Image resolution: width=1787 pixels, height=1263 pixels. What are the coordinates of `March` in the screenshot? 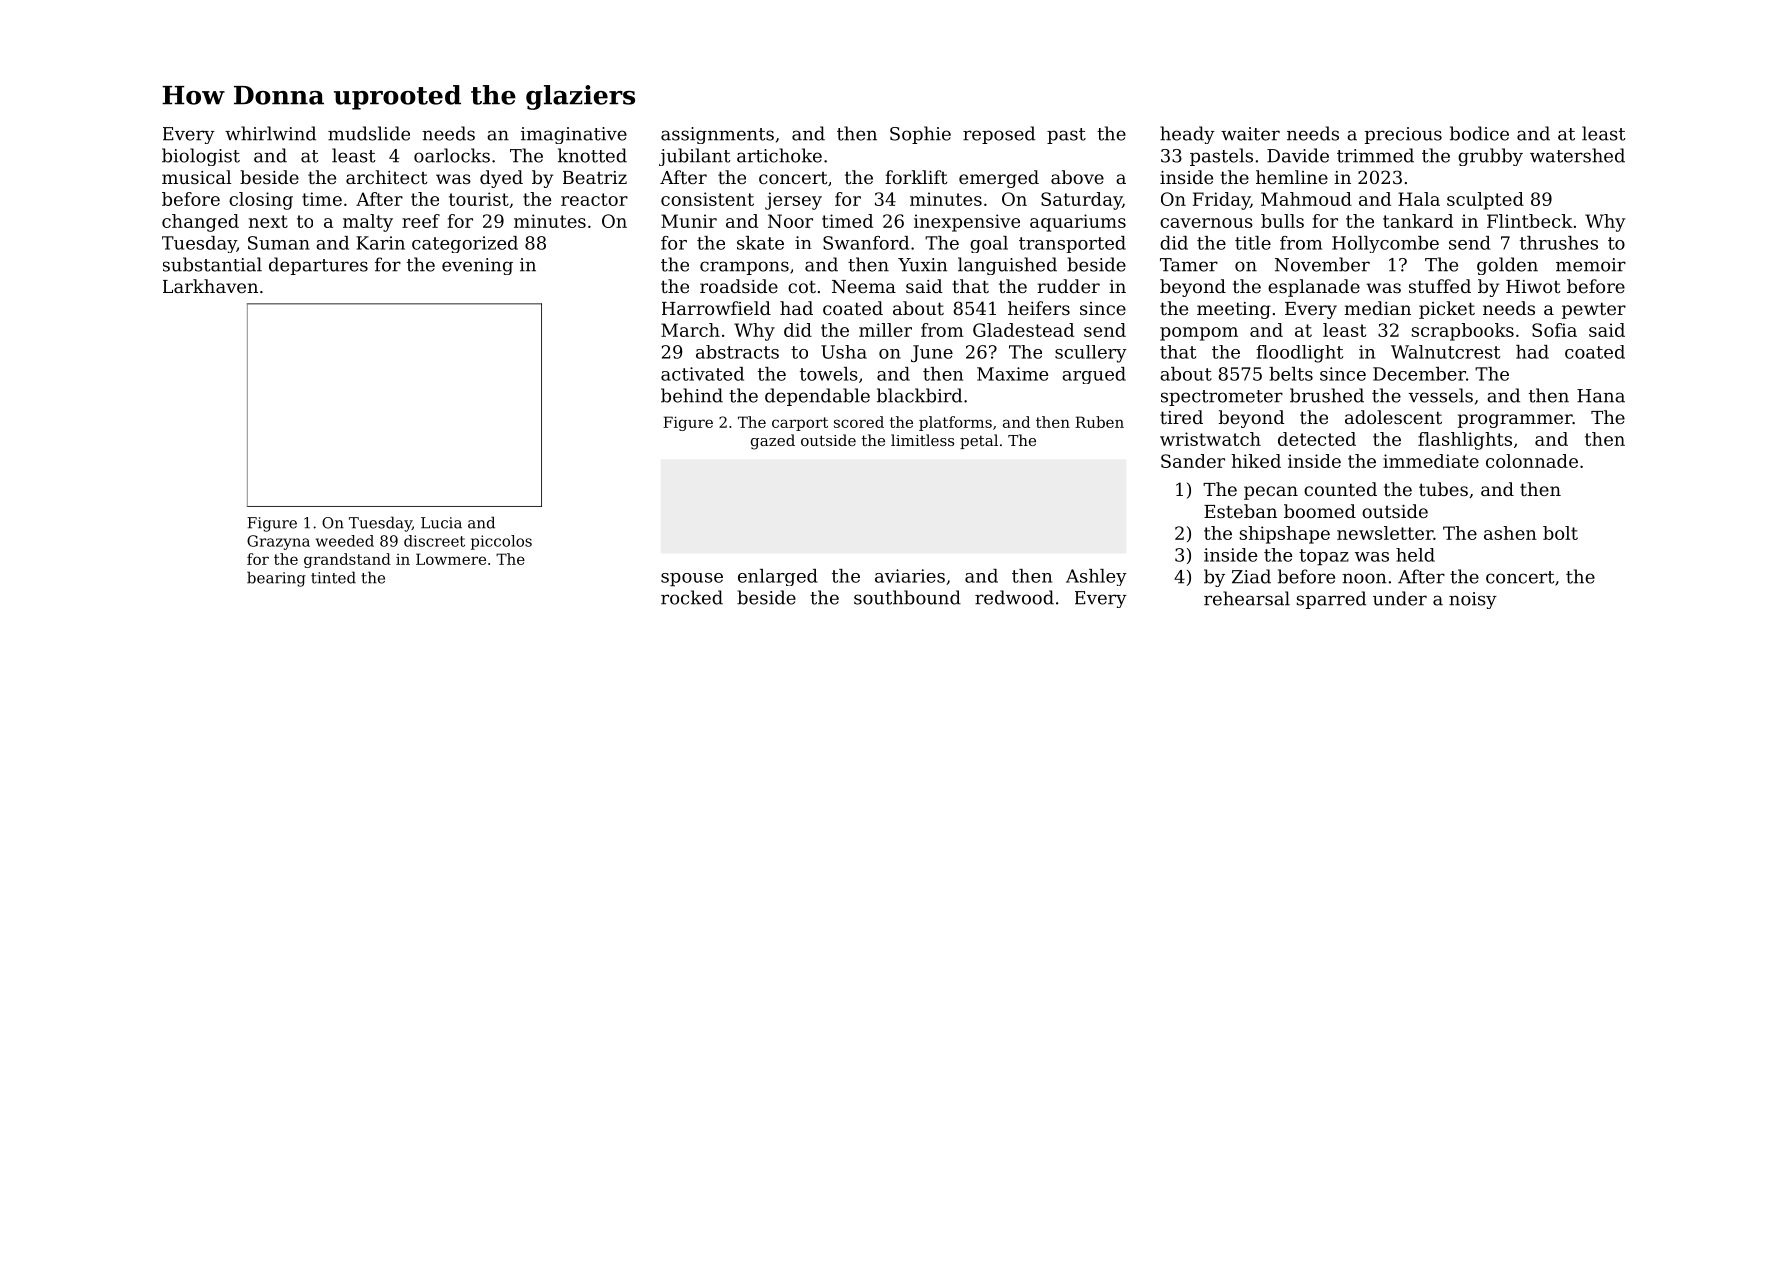 It's located at (690, 330).
